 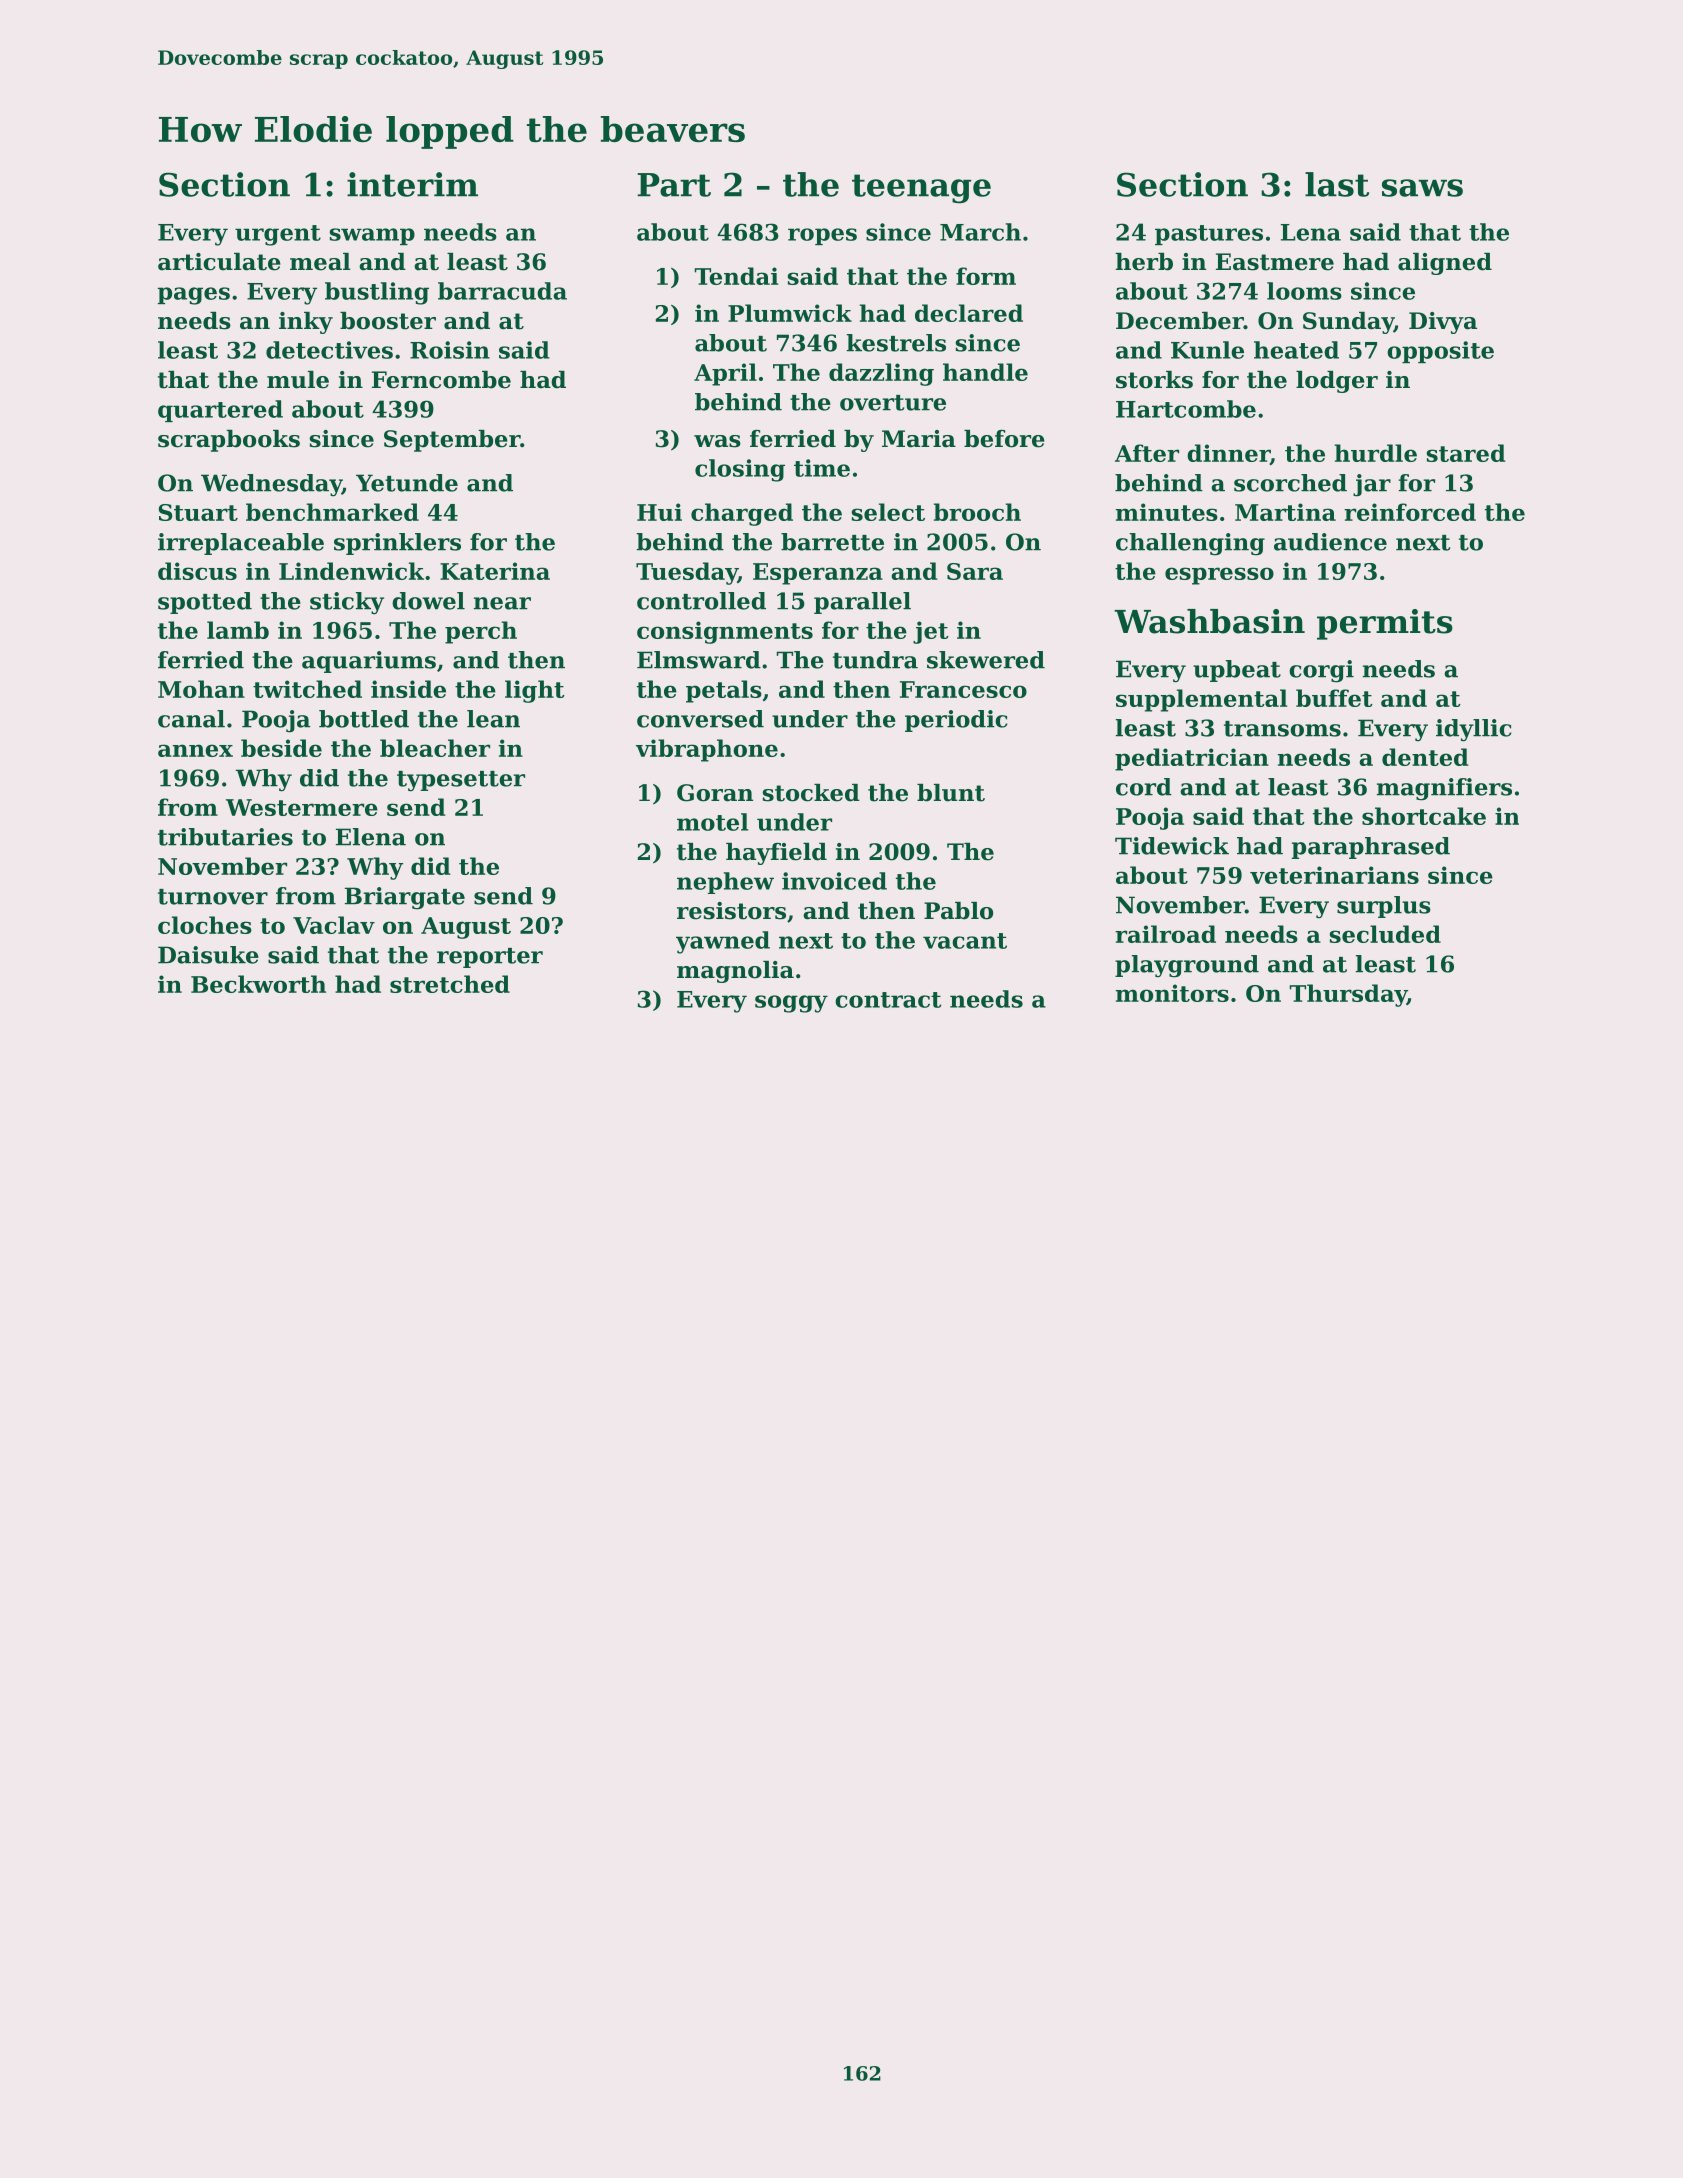 What do you see at coordinates (723, 942) in the document?
I see `yawned` at bounding box center [723, 942].
